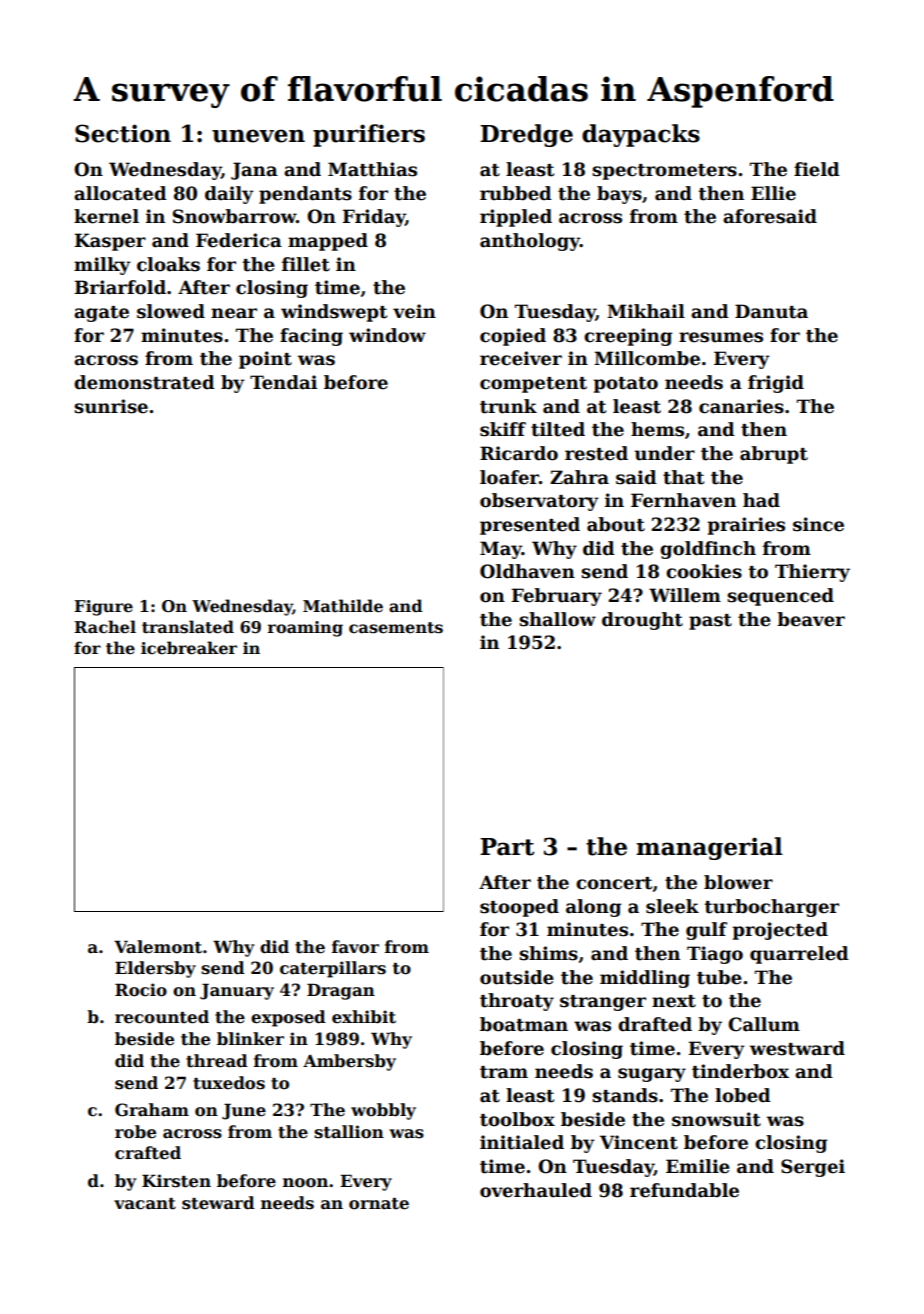 This screenshot has height=1314, width=924. What do you see at coordinates (123, 133) in the screenshot?
I see `Section` at bounding box center [123, 133].
